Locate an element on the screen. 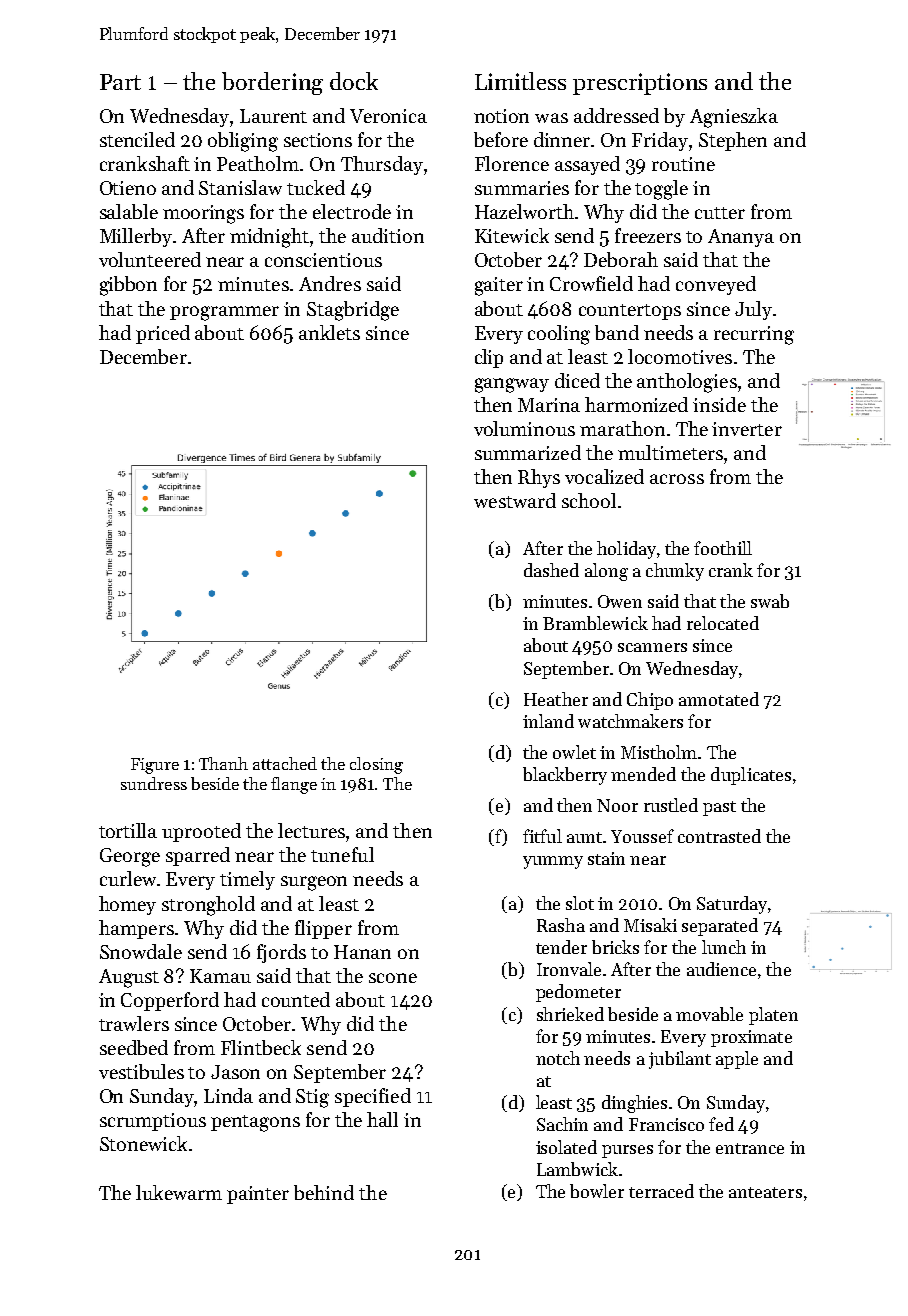 This screenshot has width=908, height=1316. Part is located at coordinates (120, 82).
